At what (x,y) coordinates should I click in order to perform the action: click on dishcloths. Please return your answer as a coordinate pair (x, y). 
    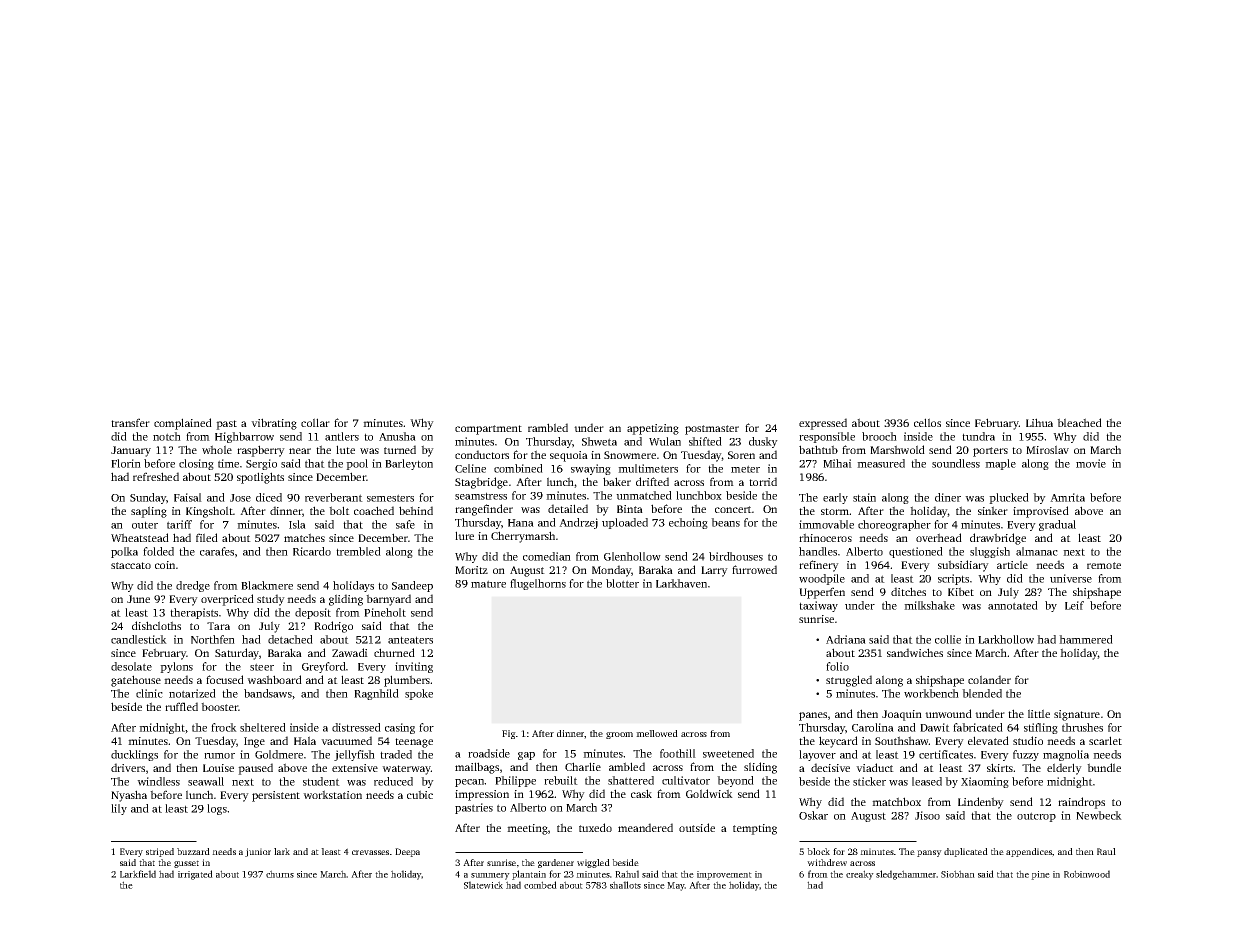
    Looking at the image, I should click on (156, 625).
